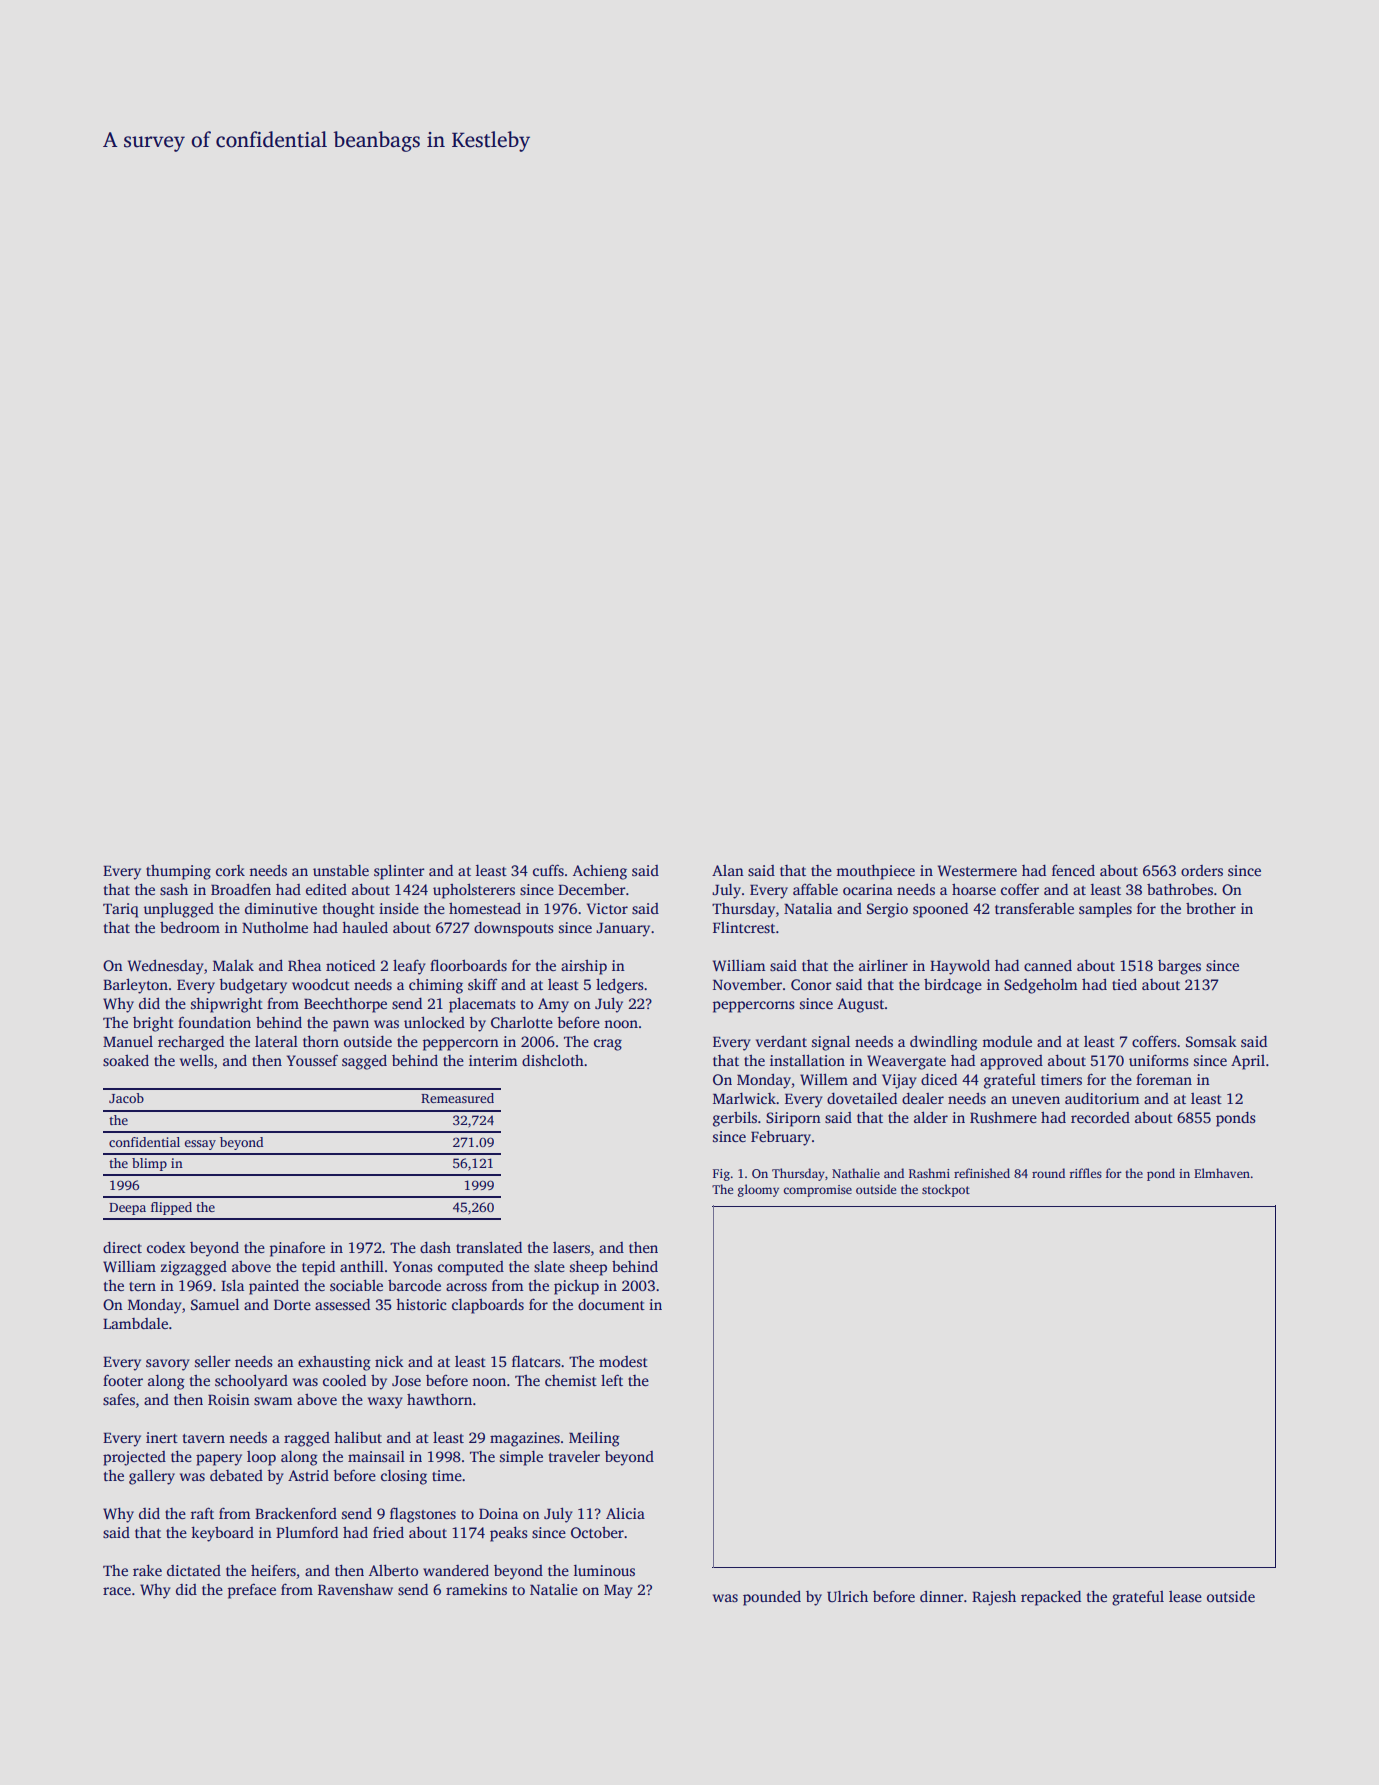  I want to click on Marlwick, so click(744, 1098).
